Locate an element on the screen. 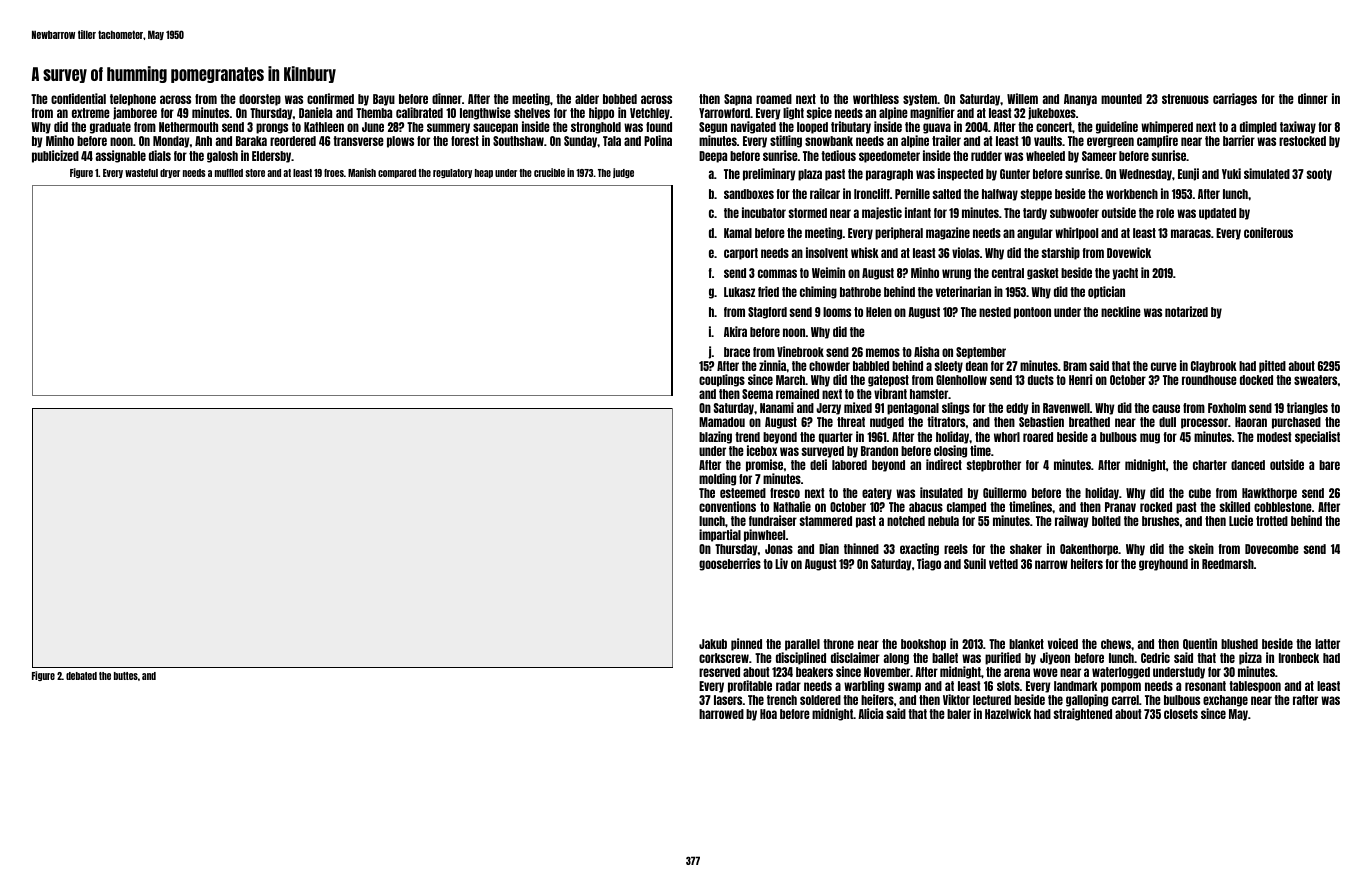 This screenshot has width=1372, height=887. blazing is located at coordinates (715, 437).
